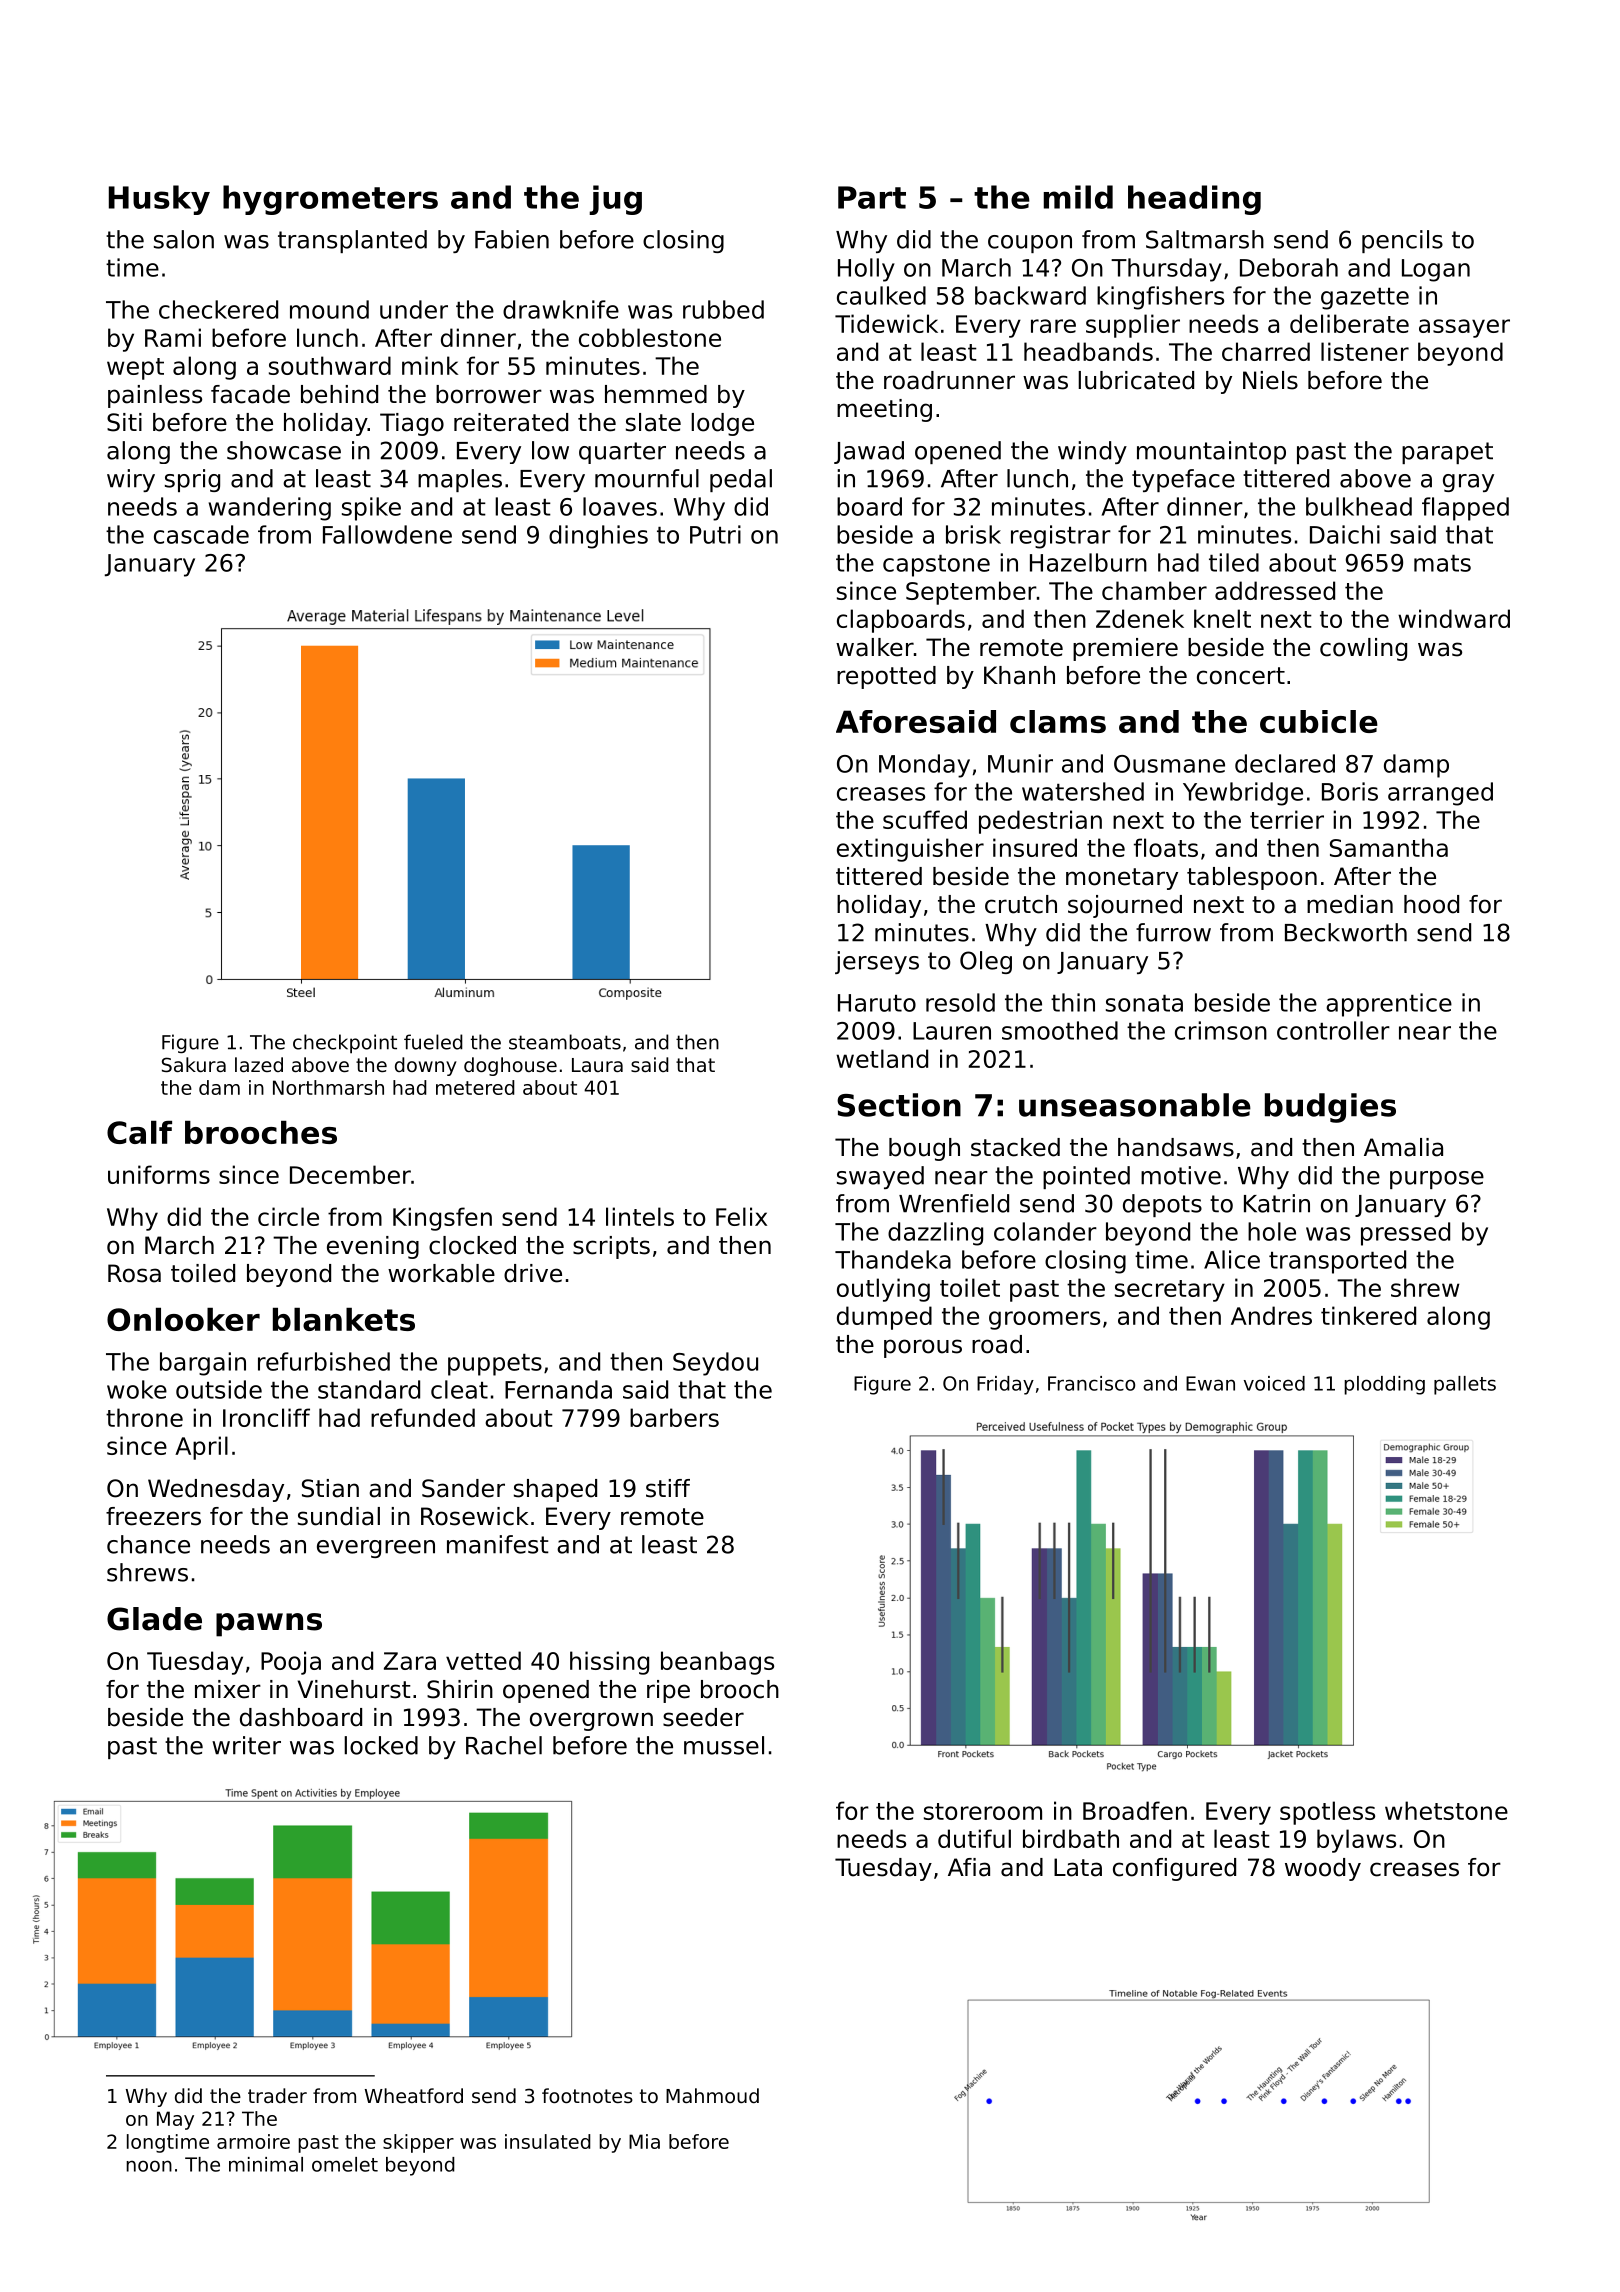  Describe the element at coordinates (1389, 1005) in the screenshot. I see `apprentice` at that location.
